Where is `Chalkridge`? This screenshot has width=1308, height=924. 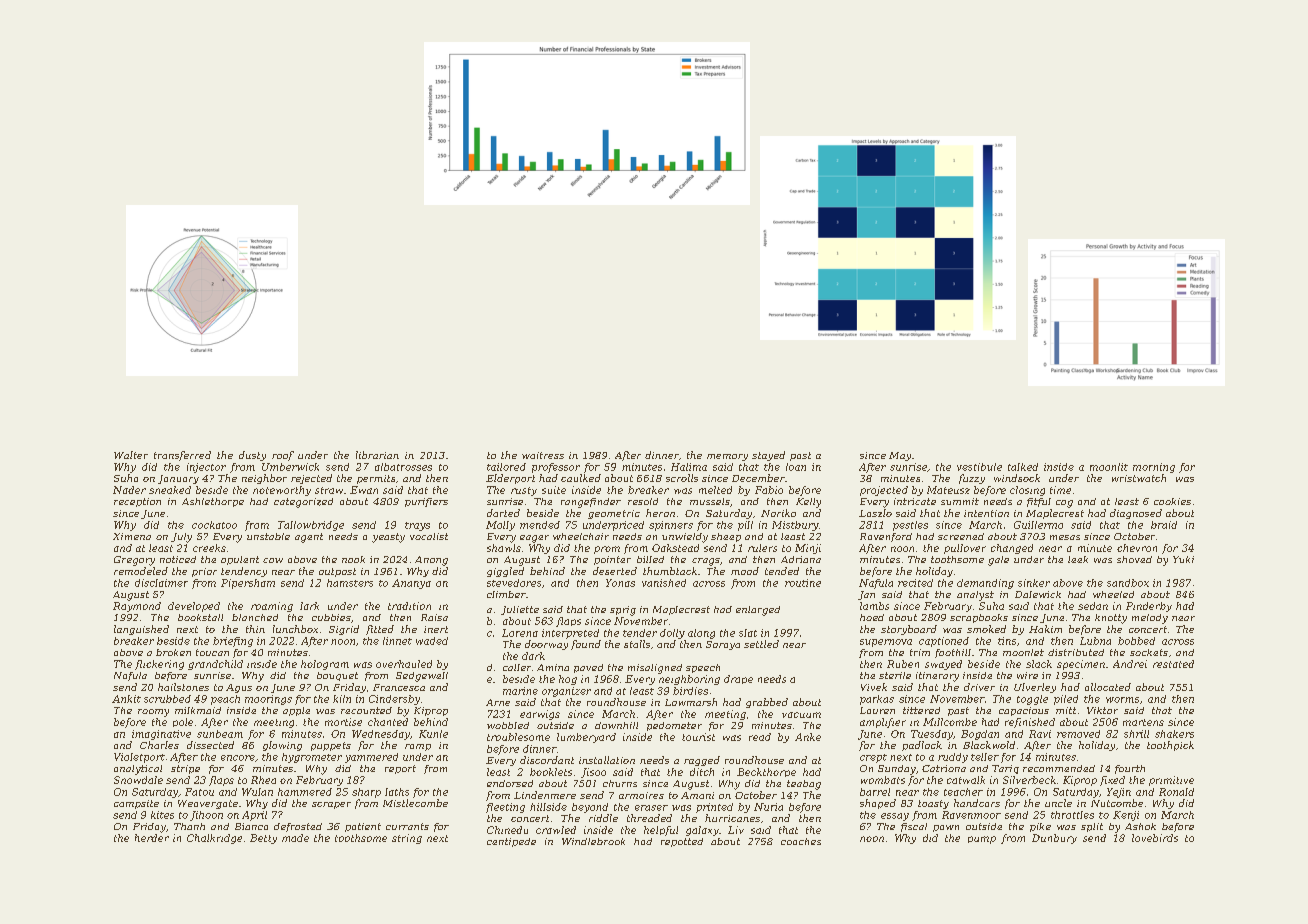
Chalkridge is located at coordinates (214, 839).
